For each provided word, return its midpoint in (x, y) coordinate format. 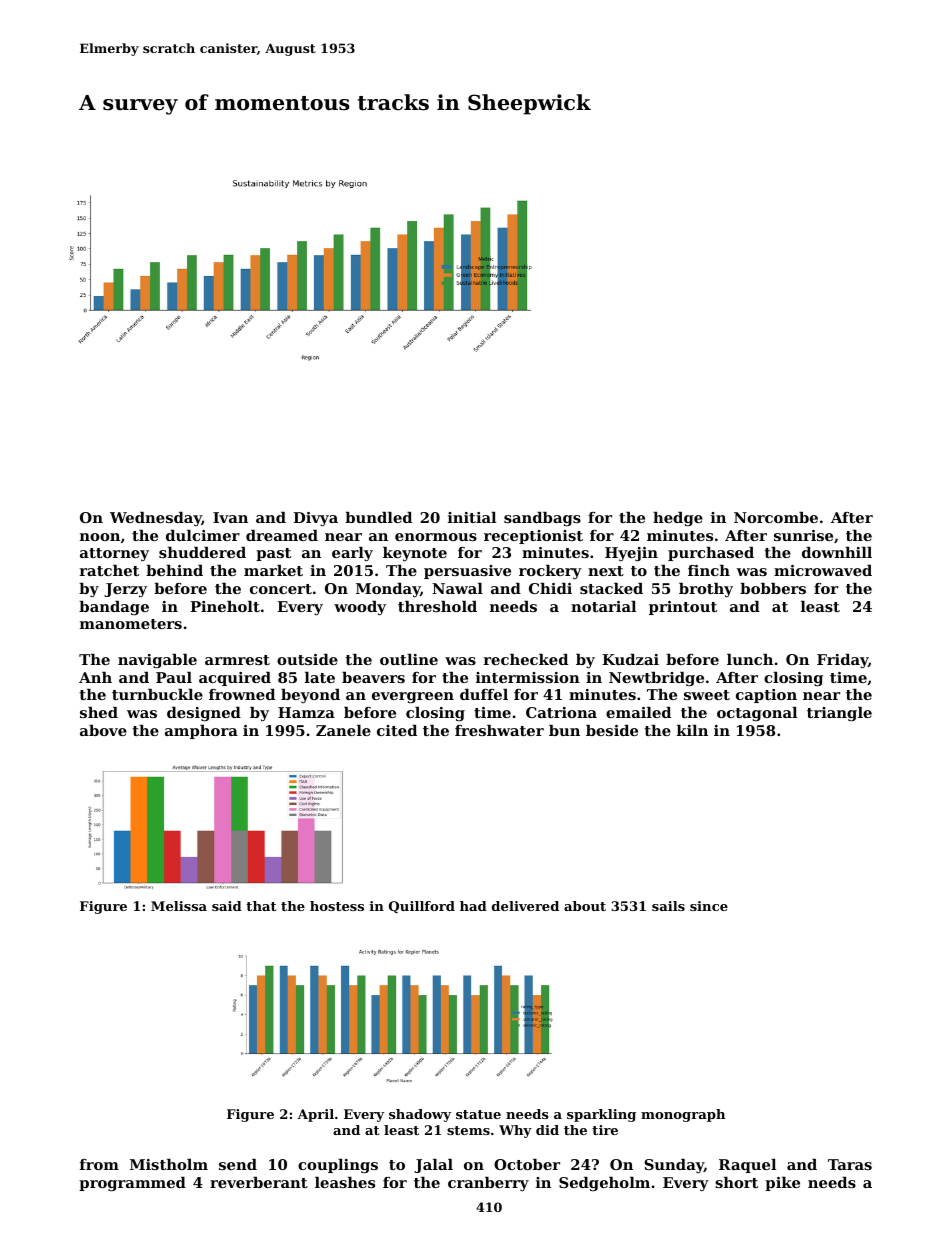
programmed (132, 1184)
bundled (378, 517)
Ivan (230, 517)
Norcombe (776, 517)
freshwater (499, 730)
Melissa (179, 906)
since (709, 906)
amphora (201, 732)
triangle (839, 714)
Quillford (422, 907)
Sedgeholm (604, 1184)
